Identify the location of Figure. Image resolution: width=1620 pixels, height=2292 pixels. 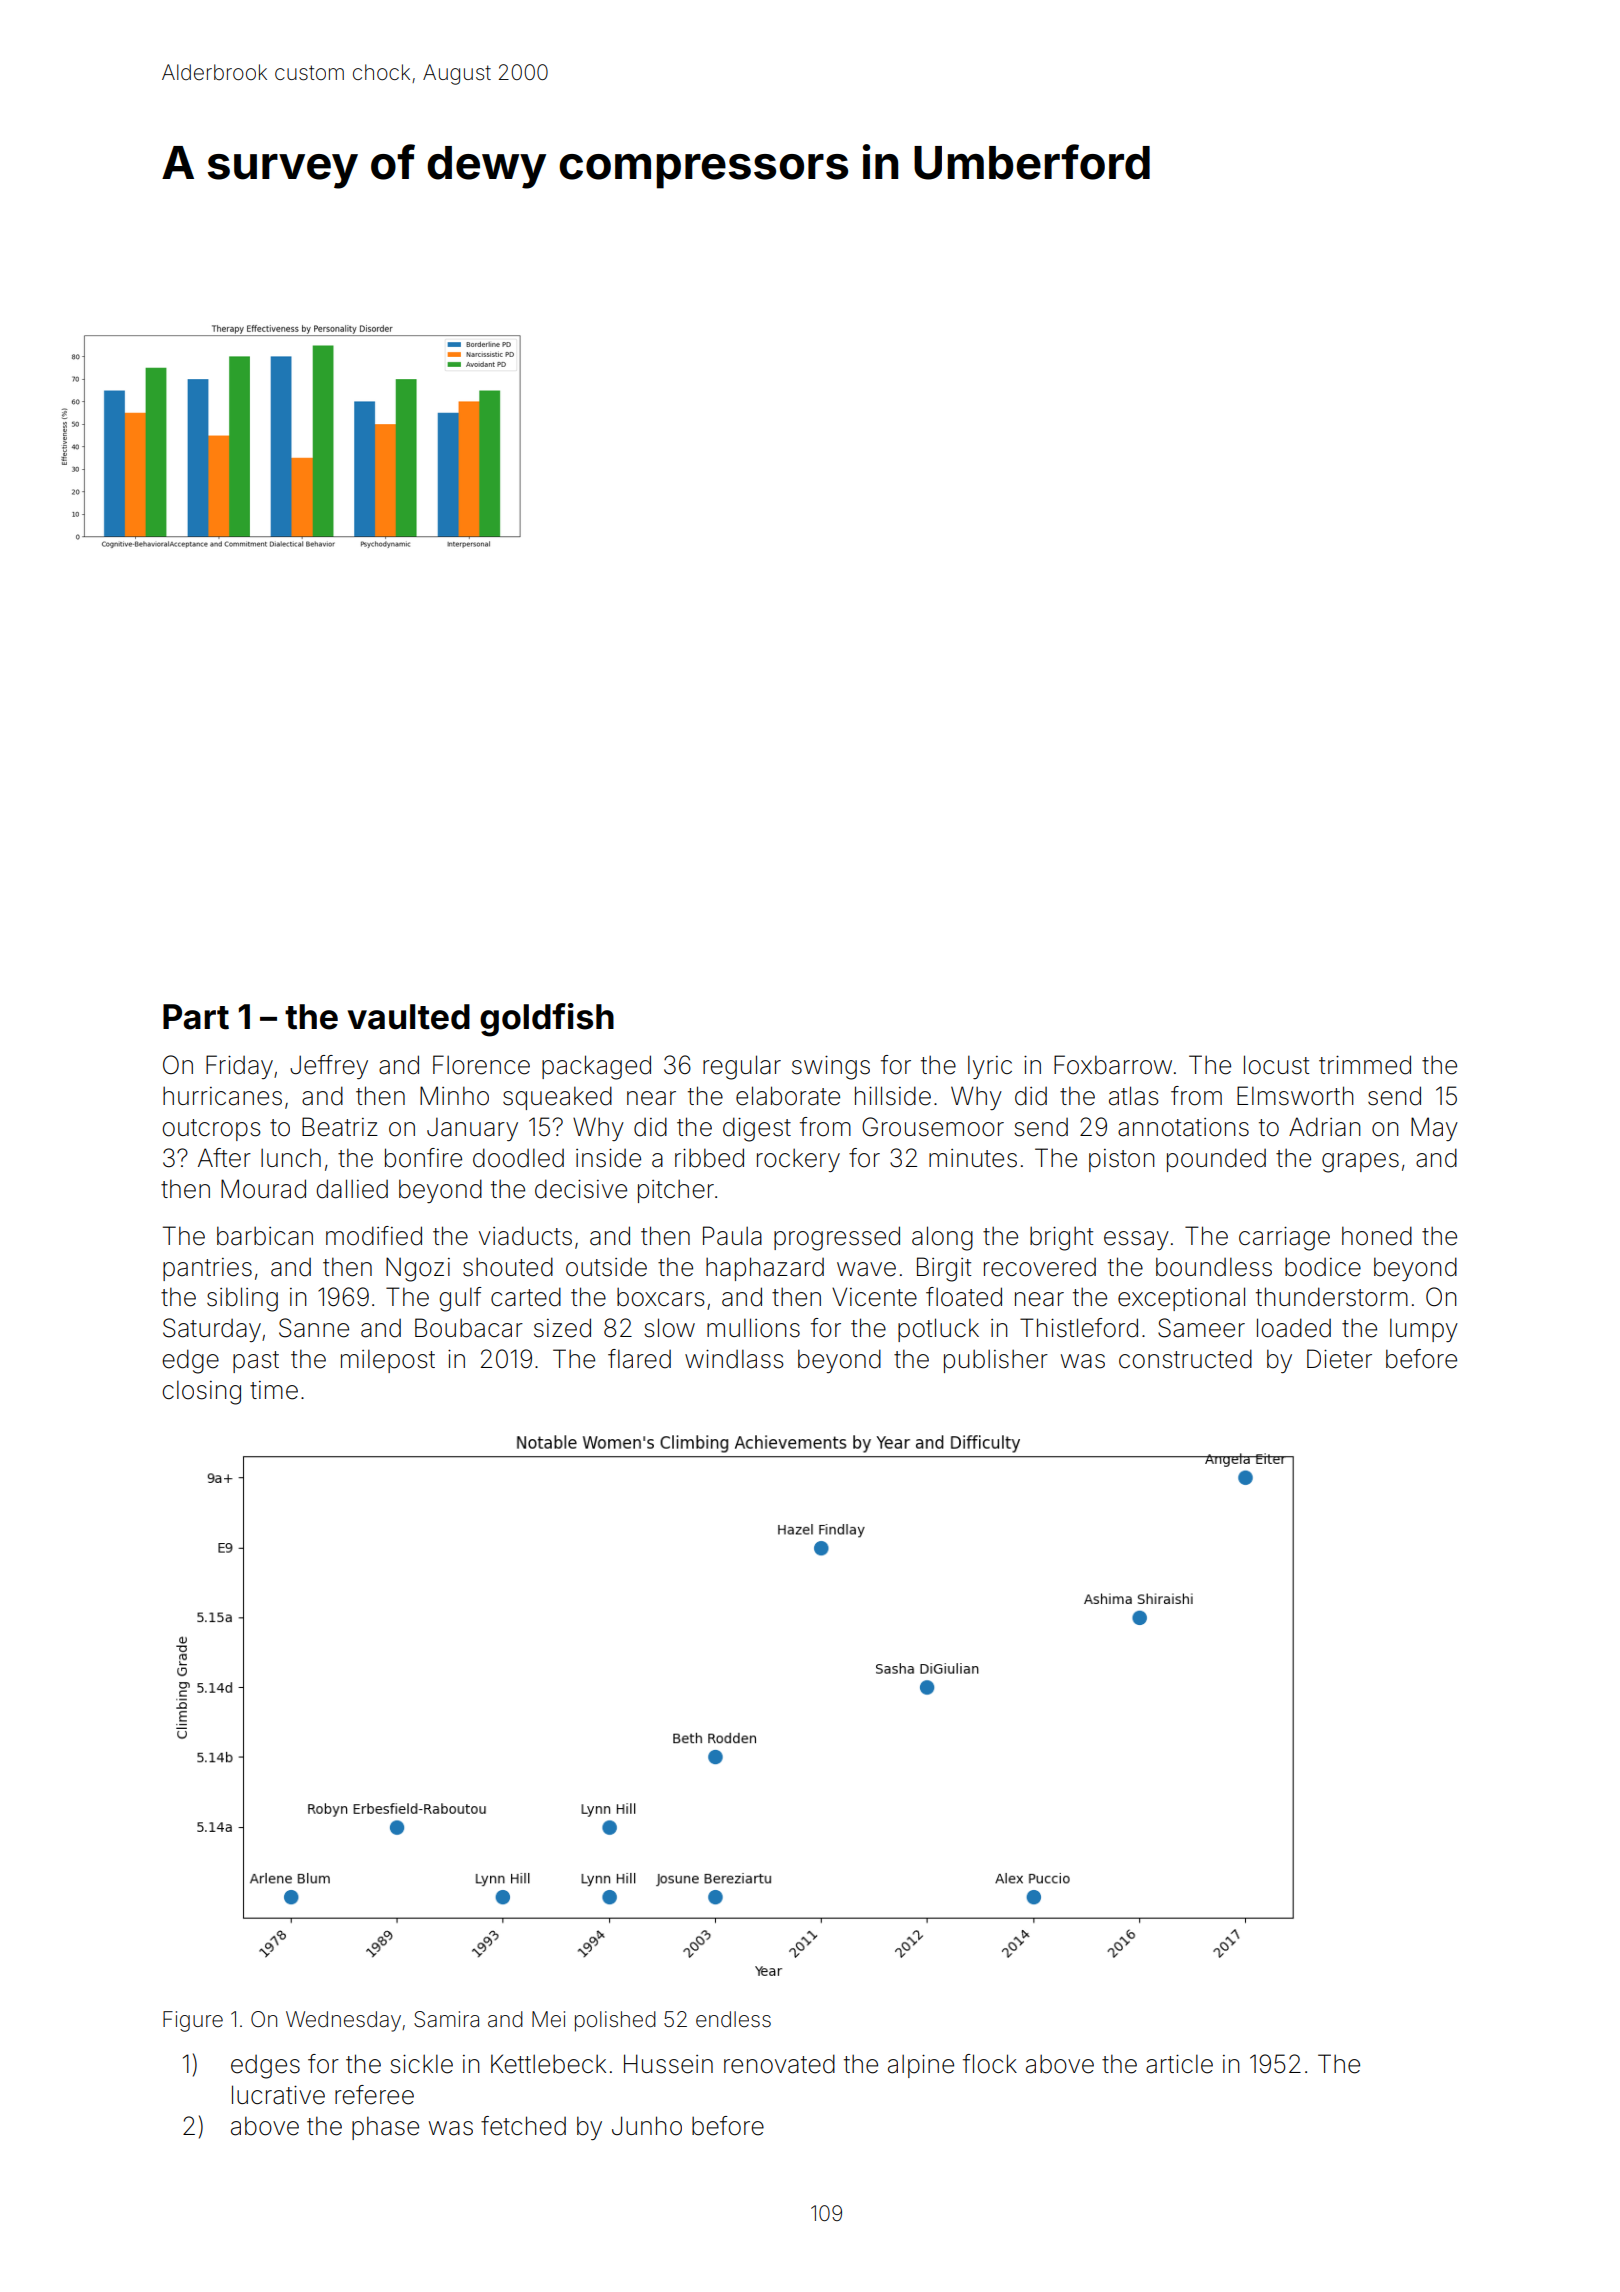
(193, 2021).
